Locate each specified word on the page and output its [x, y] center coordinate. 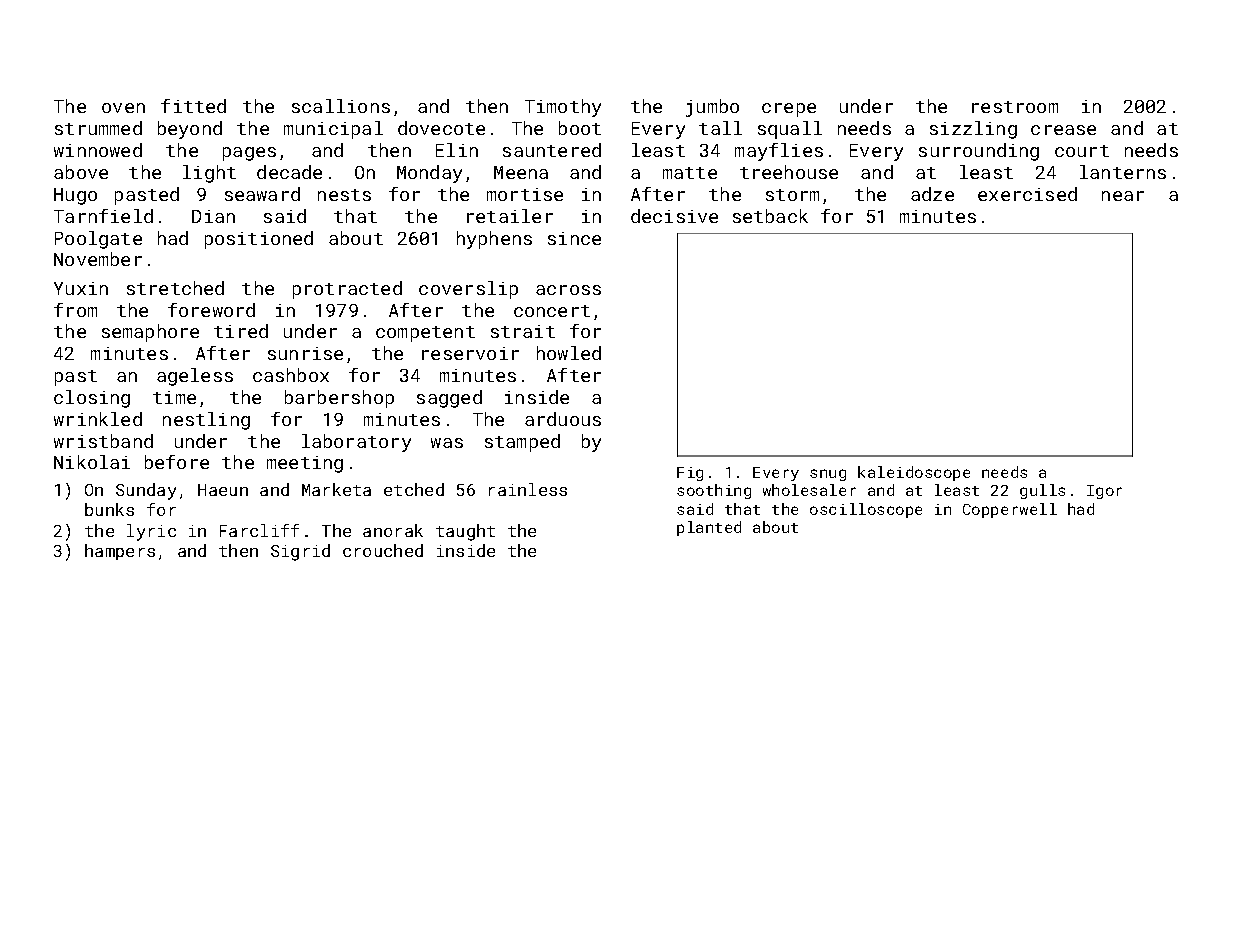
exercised [1027, 194]
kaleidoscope [914, 473]
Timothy [563, 108]
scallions [341, 106]
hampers [120, 552]
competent [425, 334]
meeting [305, 464]
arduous [563, 419]
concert [552, 311]
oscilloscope [866, 510]
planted [709, 528]
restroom [1015, 107]
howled [569, 353]
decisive [674, 216]
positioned [259, 240]
